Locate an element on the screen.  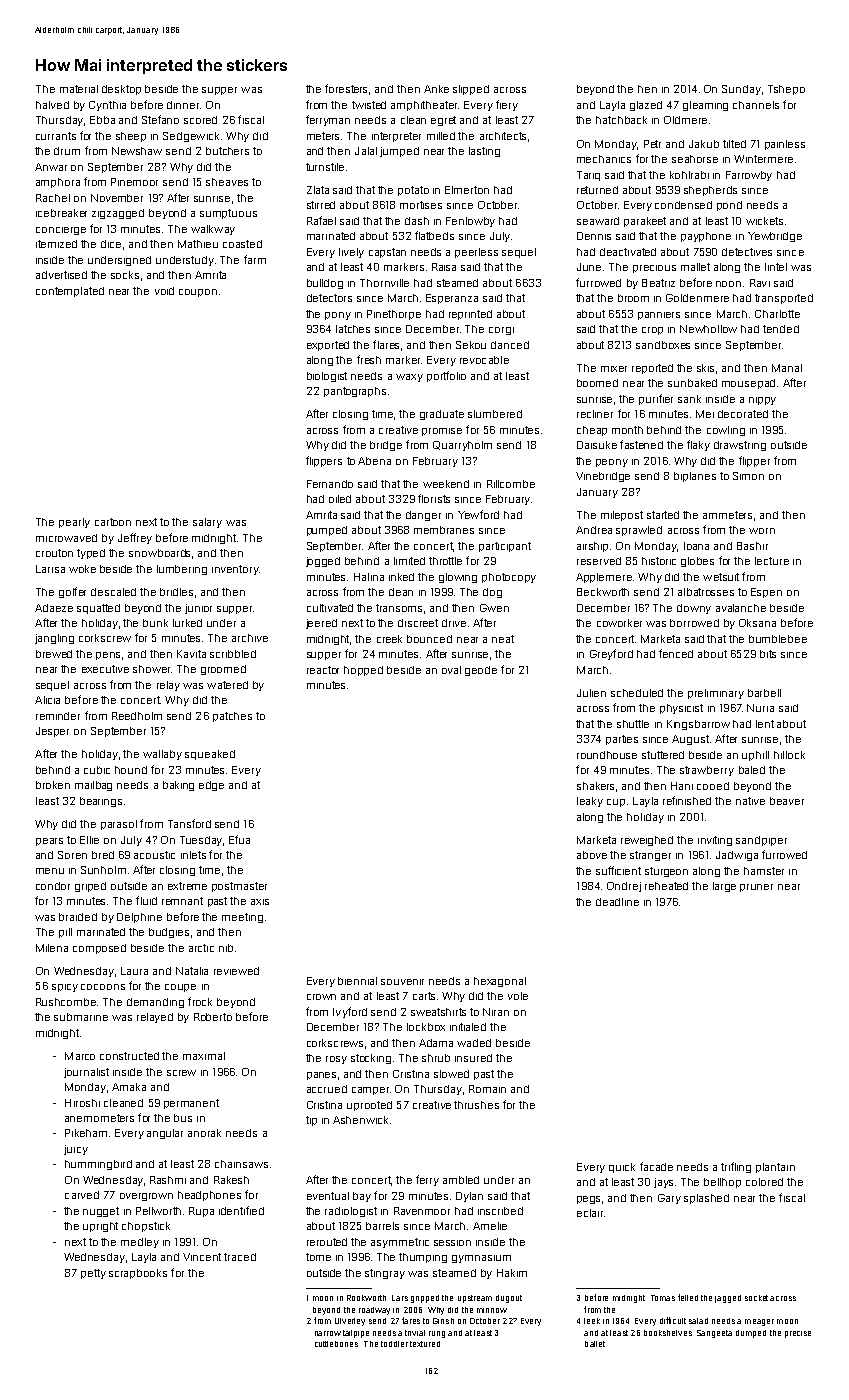
fares is located at coordinates (411, 1320).
